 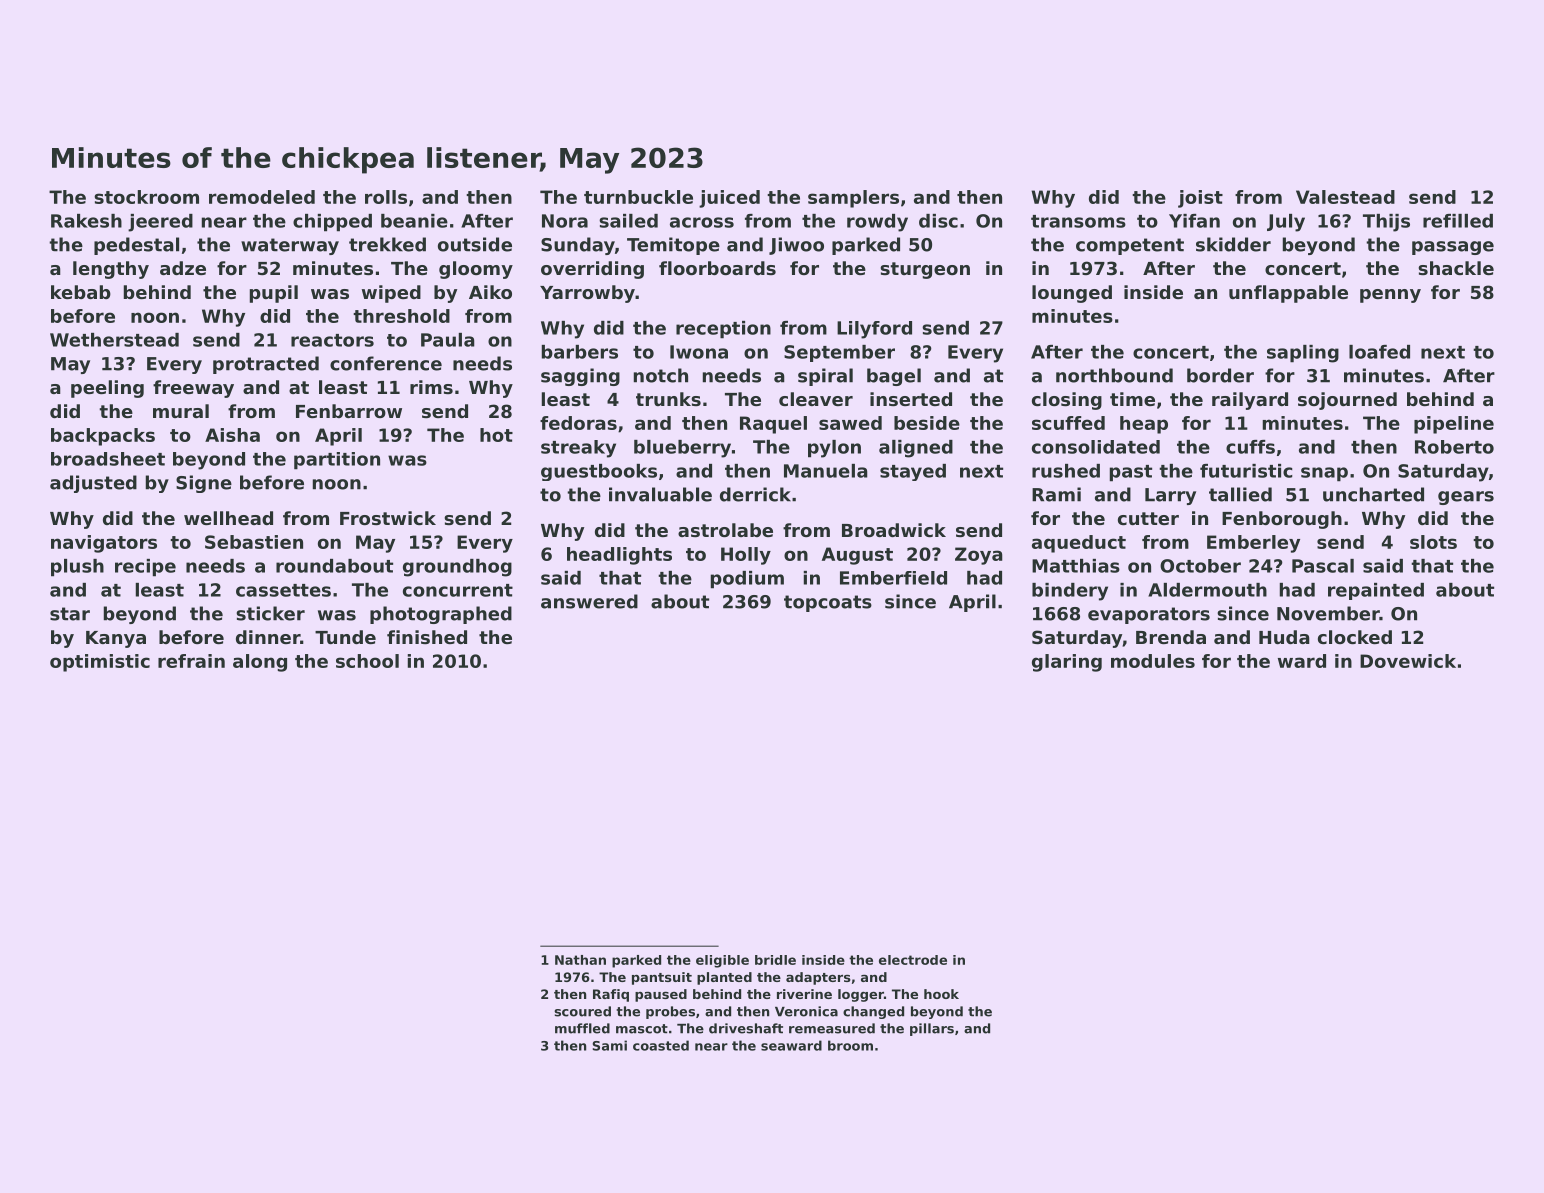 I want to click on modules, so click(x=1153, y=661).
